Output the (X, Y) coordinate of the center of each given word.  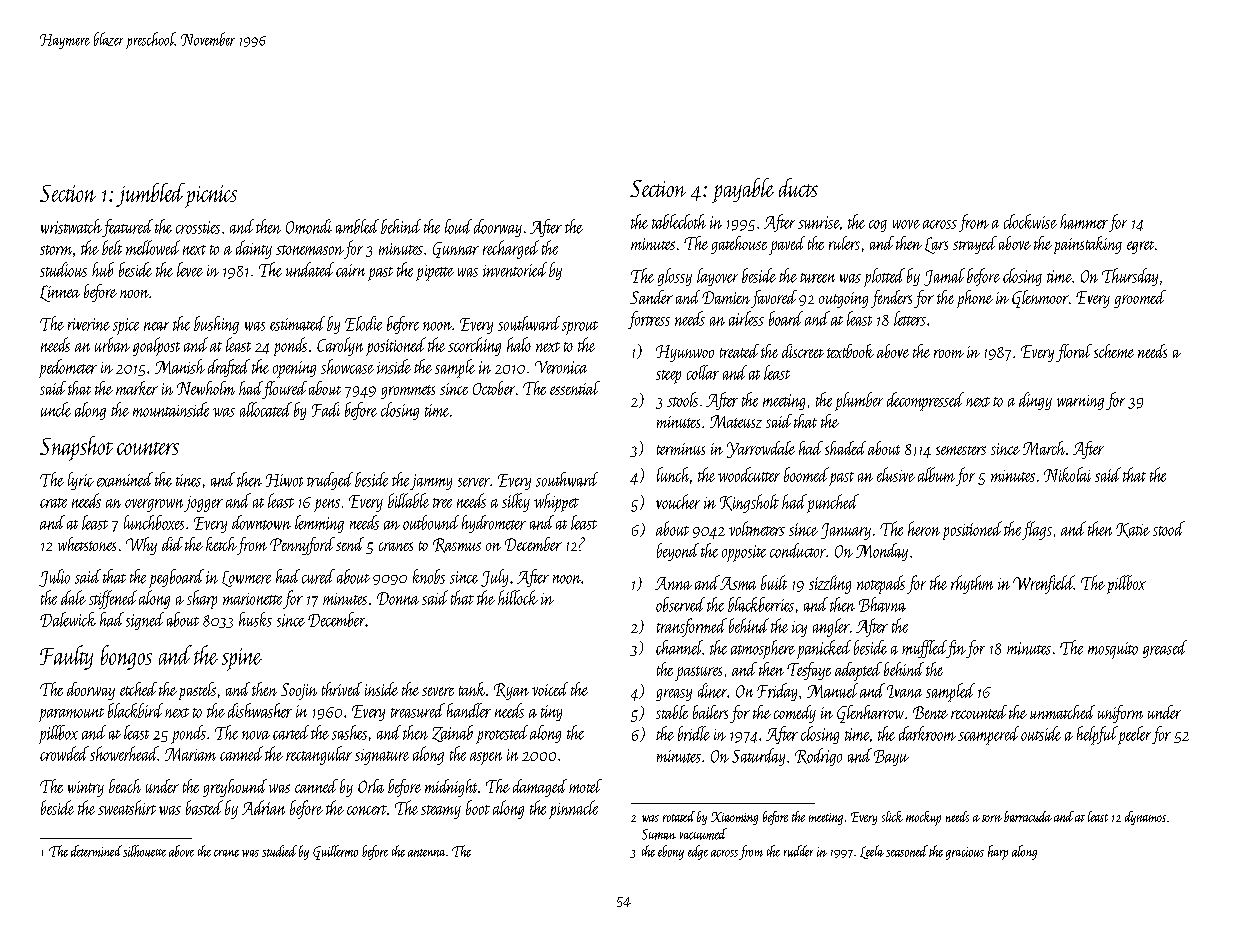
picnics (211, 196)
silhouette (144, 851)
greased (1165, 649)
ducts (798, 187)
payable (743, 190)
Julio (54, 578)
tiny (551, 713)
